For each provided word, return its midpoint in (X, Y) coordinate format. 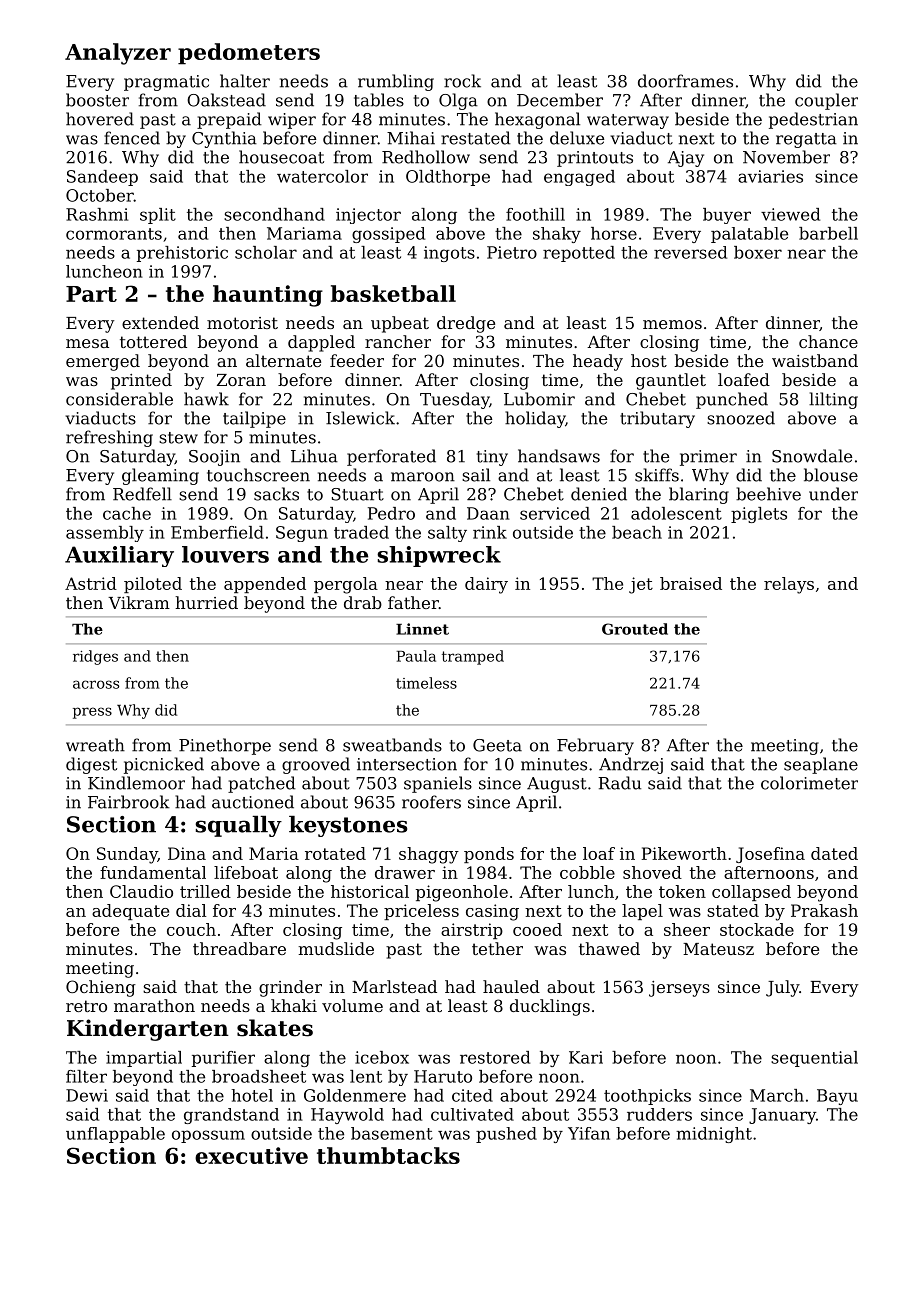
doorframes (685, 81)
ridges (95, 657)
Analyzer (118, 54)
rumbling (396, 82)
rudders (659, 1114)
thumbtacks (388, 1155)
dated (834, 853)
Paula (416, 656)
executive (251, 1155)
